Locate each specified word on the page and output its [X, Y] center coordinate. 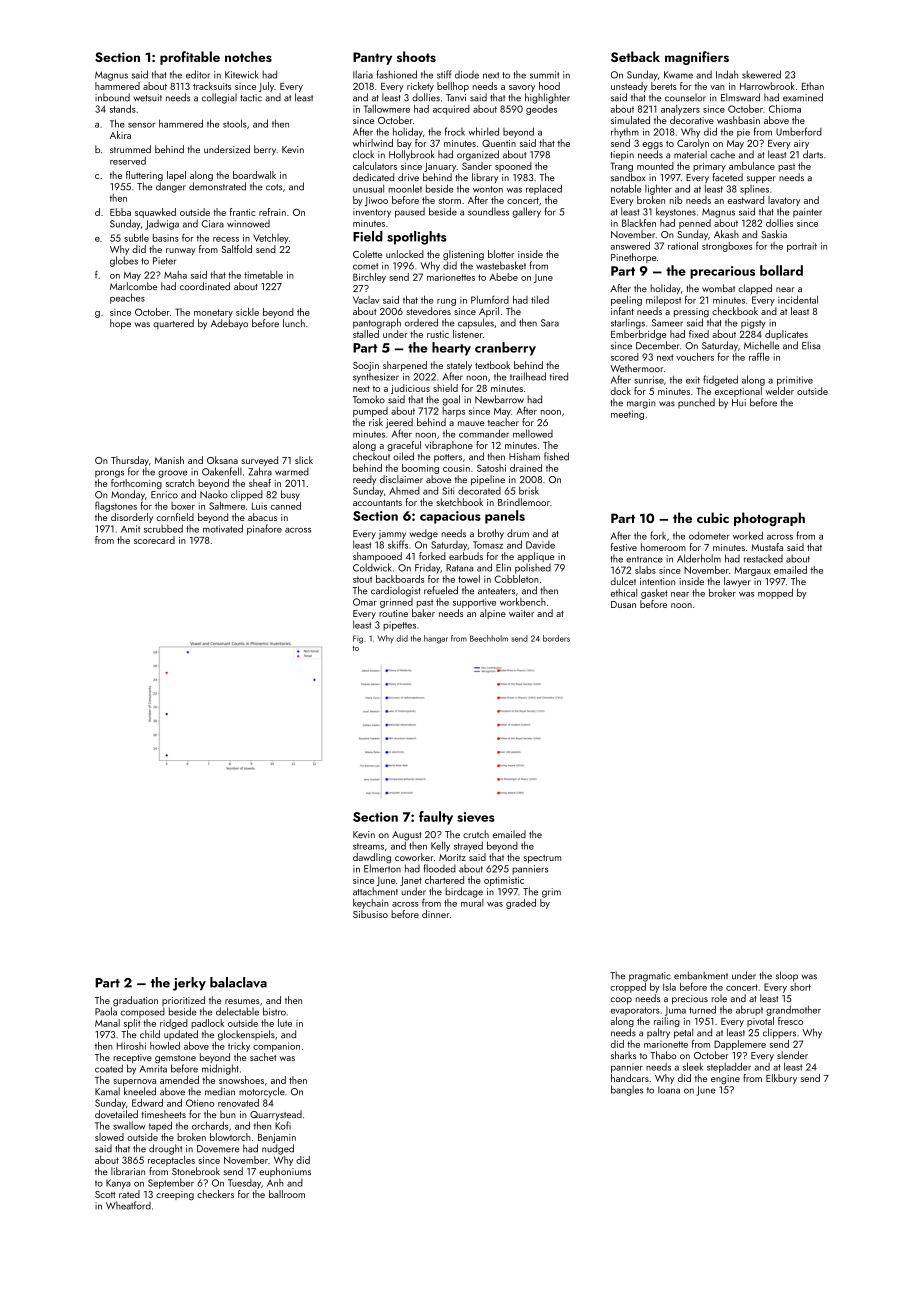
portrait [802, 247]
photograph [769, 519]
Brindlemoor [524, 502]
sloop [787, 976]
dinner [436, 914]
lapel [176, 176]
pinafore [264, 529]
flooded [440, 868]
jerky [189, 984]
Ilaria [363, 74]
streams [368, 846]
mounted [655, 166]
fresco [790, 1021]
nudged [278, 1149]
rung [446, 302]
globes [124, 261]
